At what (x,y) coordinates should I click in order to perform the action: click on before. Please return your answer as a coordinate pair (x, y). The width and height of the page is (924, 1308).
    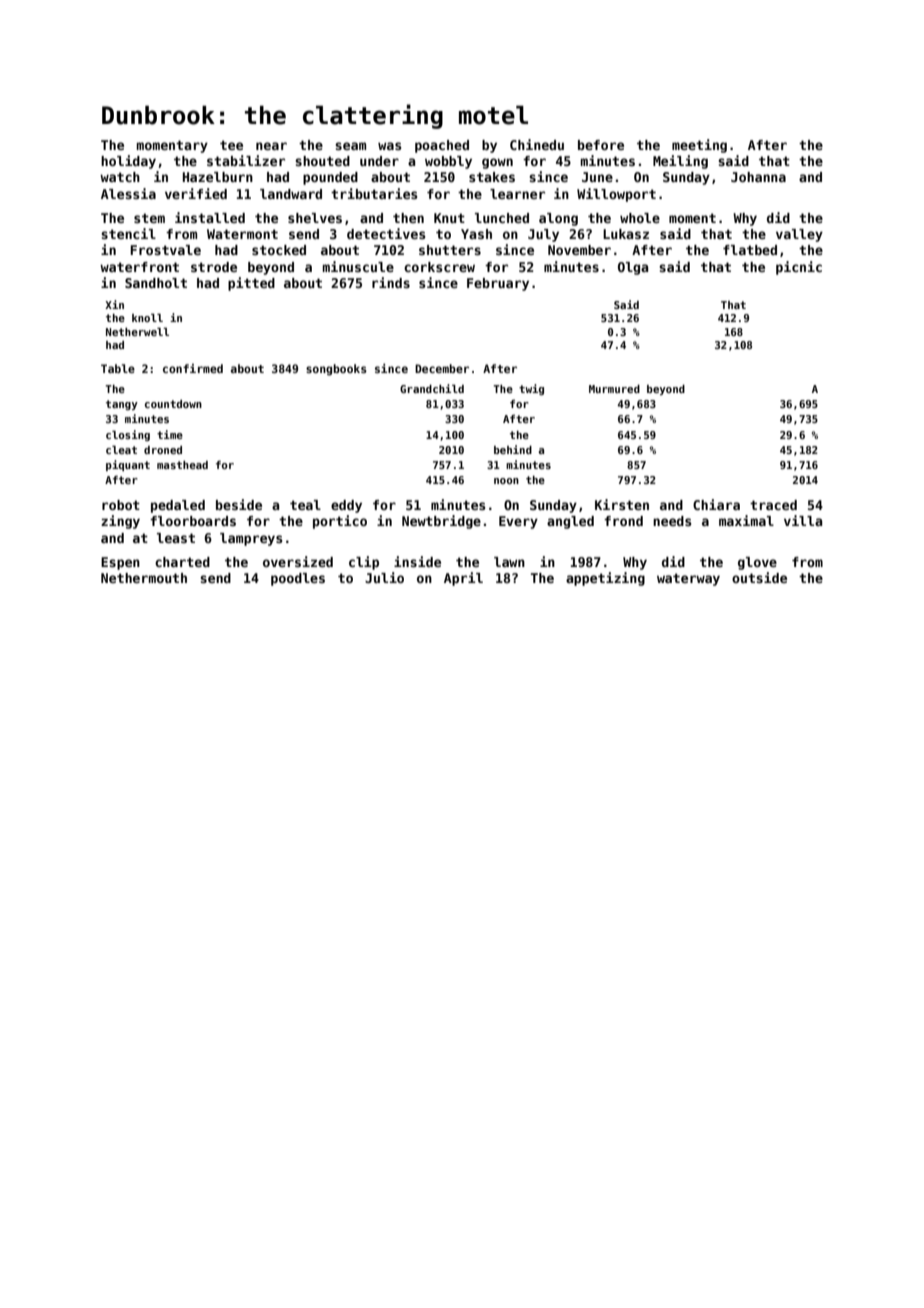
    Looking at the image, I should click on (601, 145).
